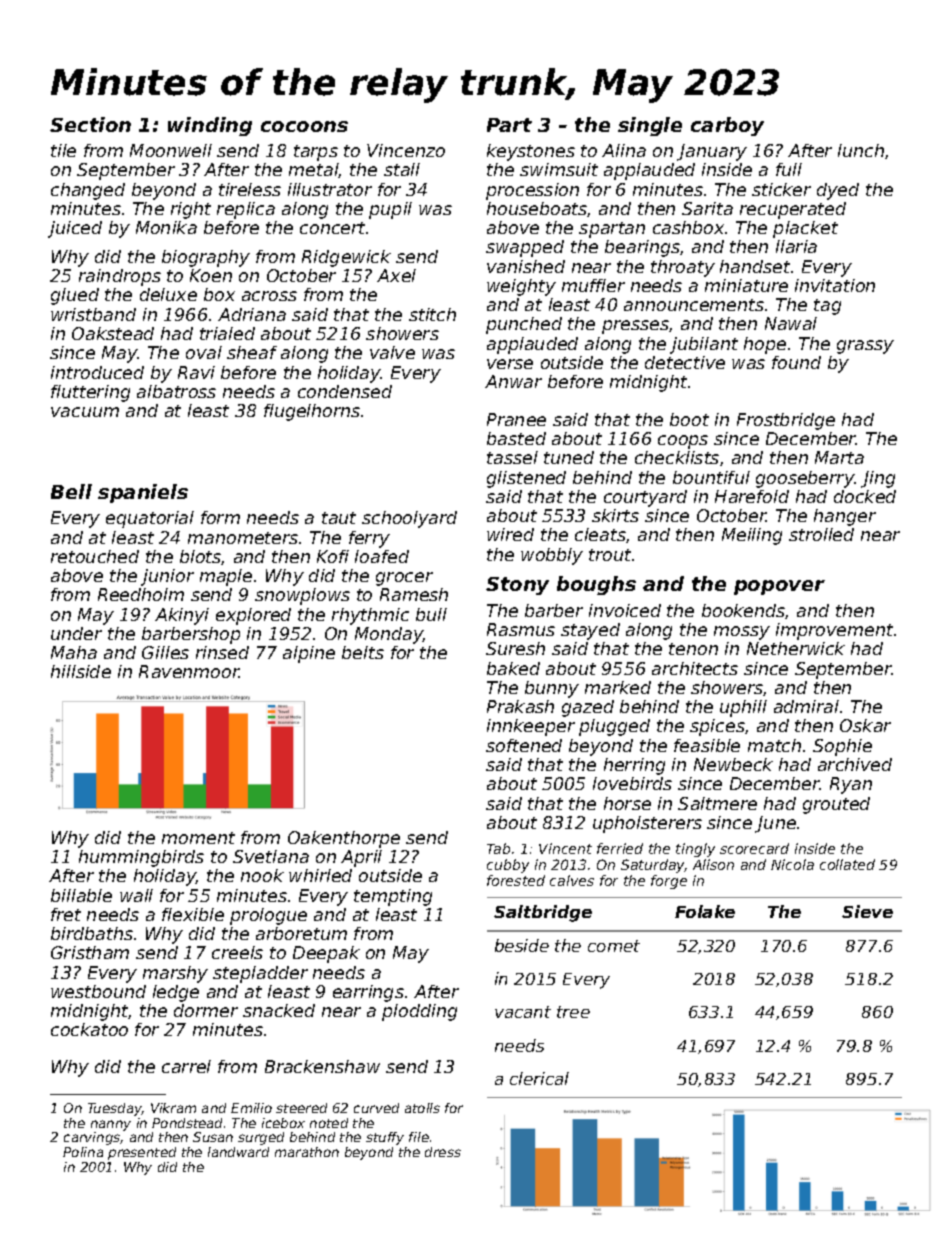 The height and width of the screenshot is (1233, 952). I want to click on snowplows, so click(302, 596).
